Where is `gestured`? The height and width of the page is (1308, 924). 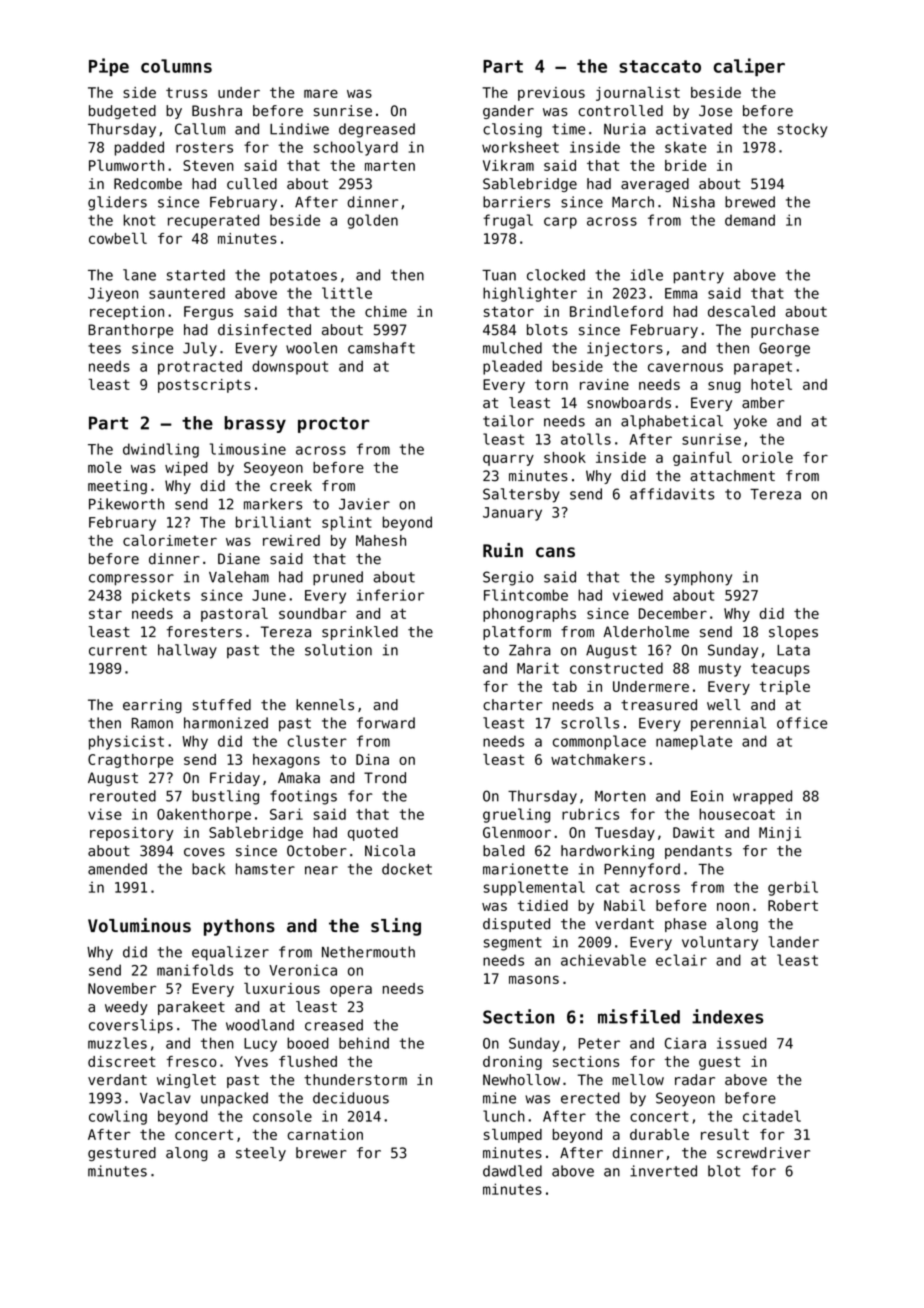
gestured is located at coordinates (122, 1154).
